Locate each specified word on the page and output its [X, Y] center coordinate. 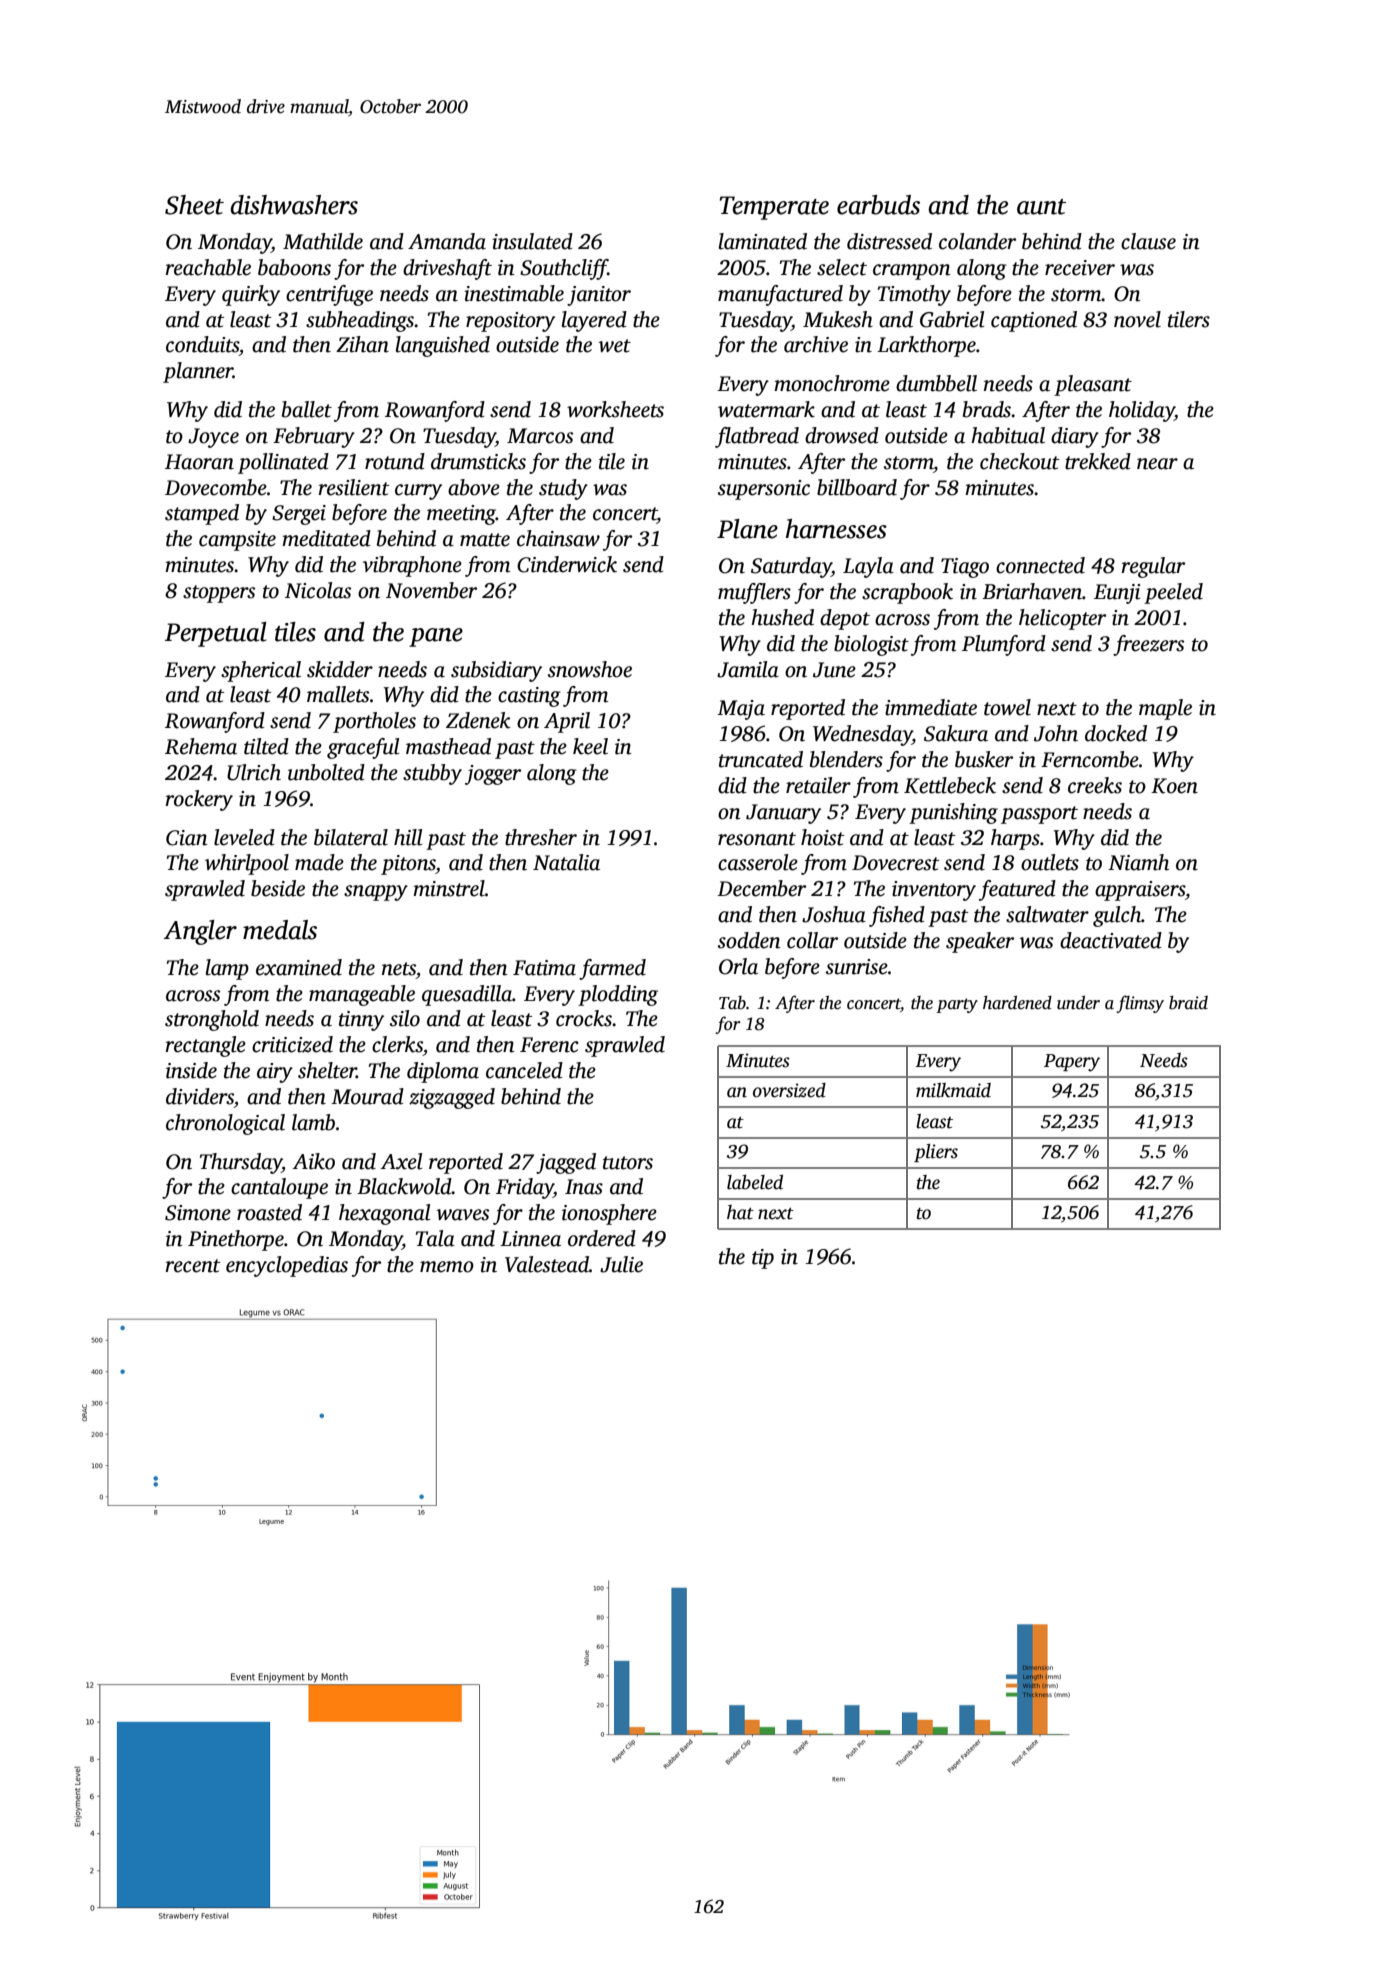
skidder [340, 669]
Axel [402, 1161]
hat [740, 1212]
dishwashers [294, 205]
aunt [1041, 207]
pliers [936, 1153]
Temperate [774, 208]
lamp [227, 969]
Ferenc [549, 1045]
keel [590, 746]
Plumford [1004, 645]
